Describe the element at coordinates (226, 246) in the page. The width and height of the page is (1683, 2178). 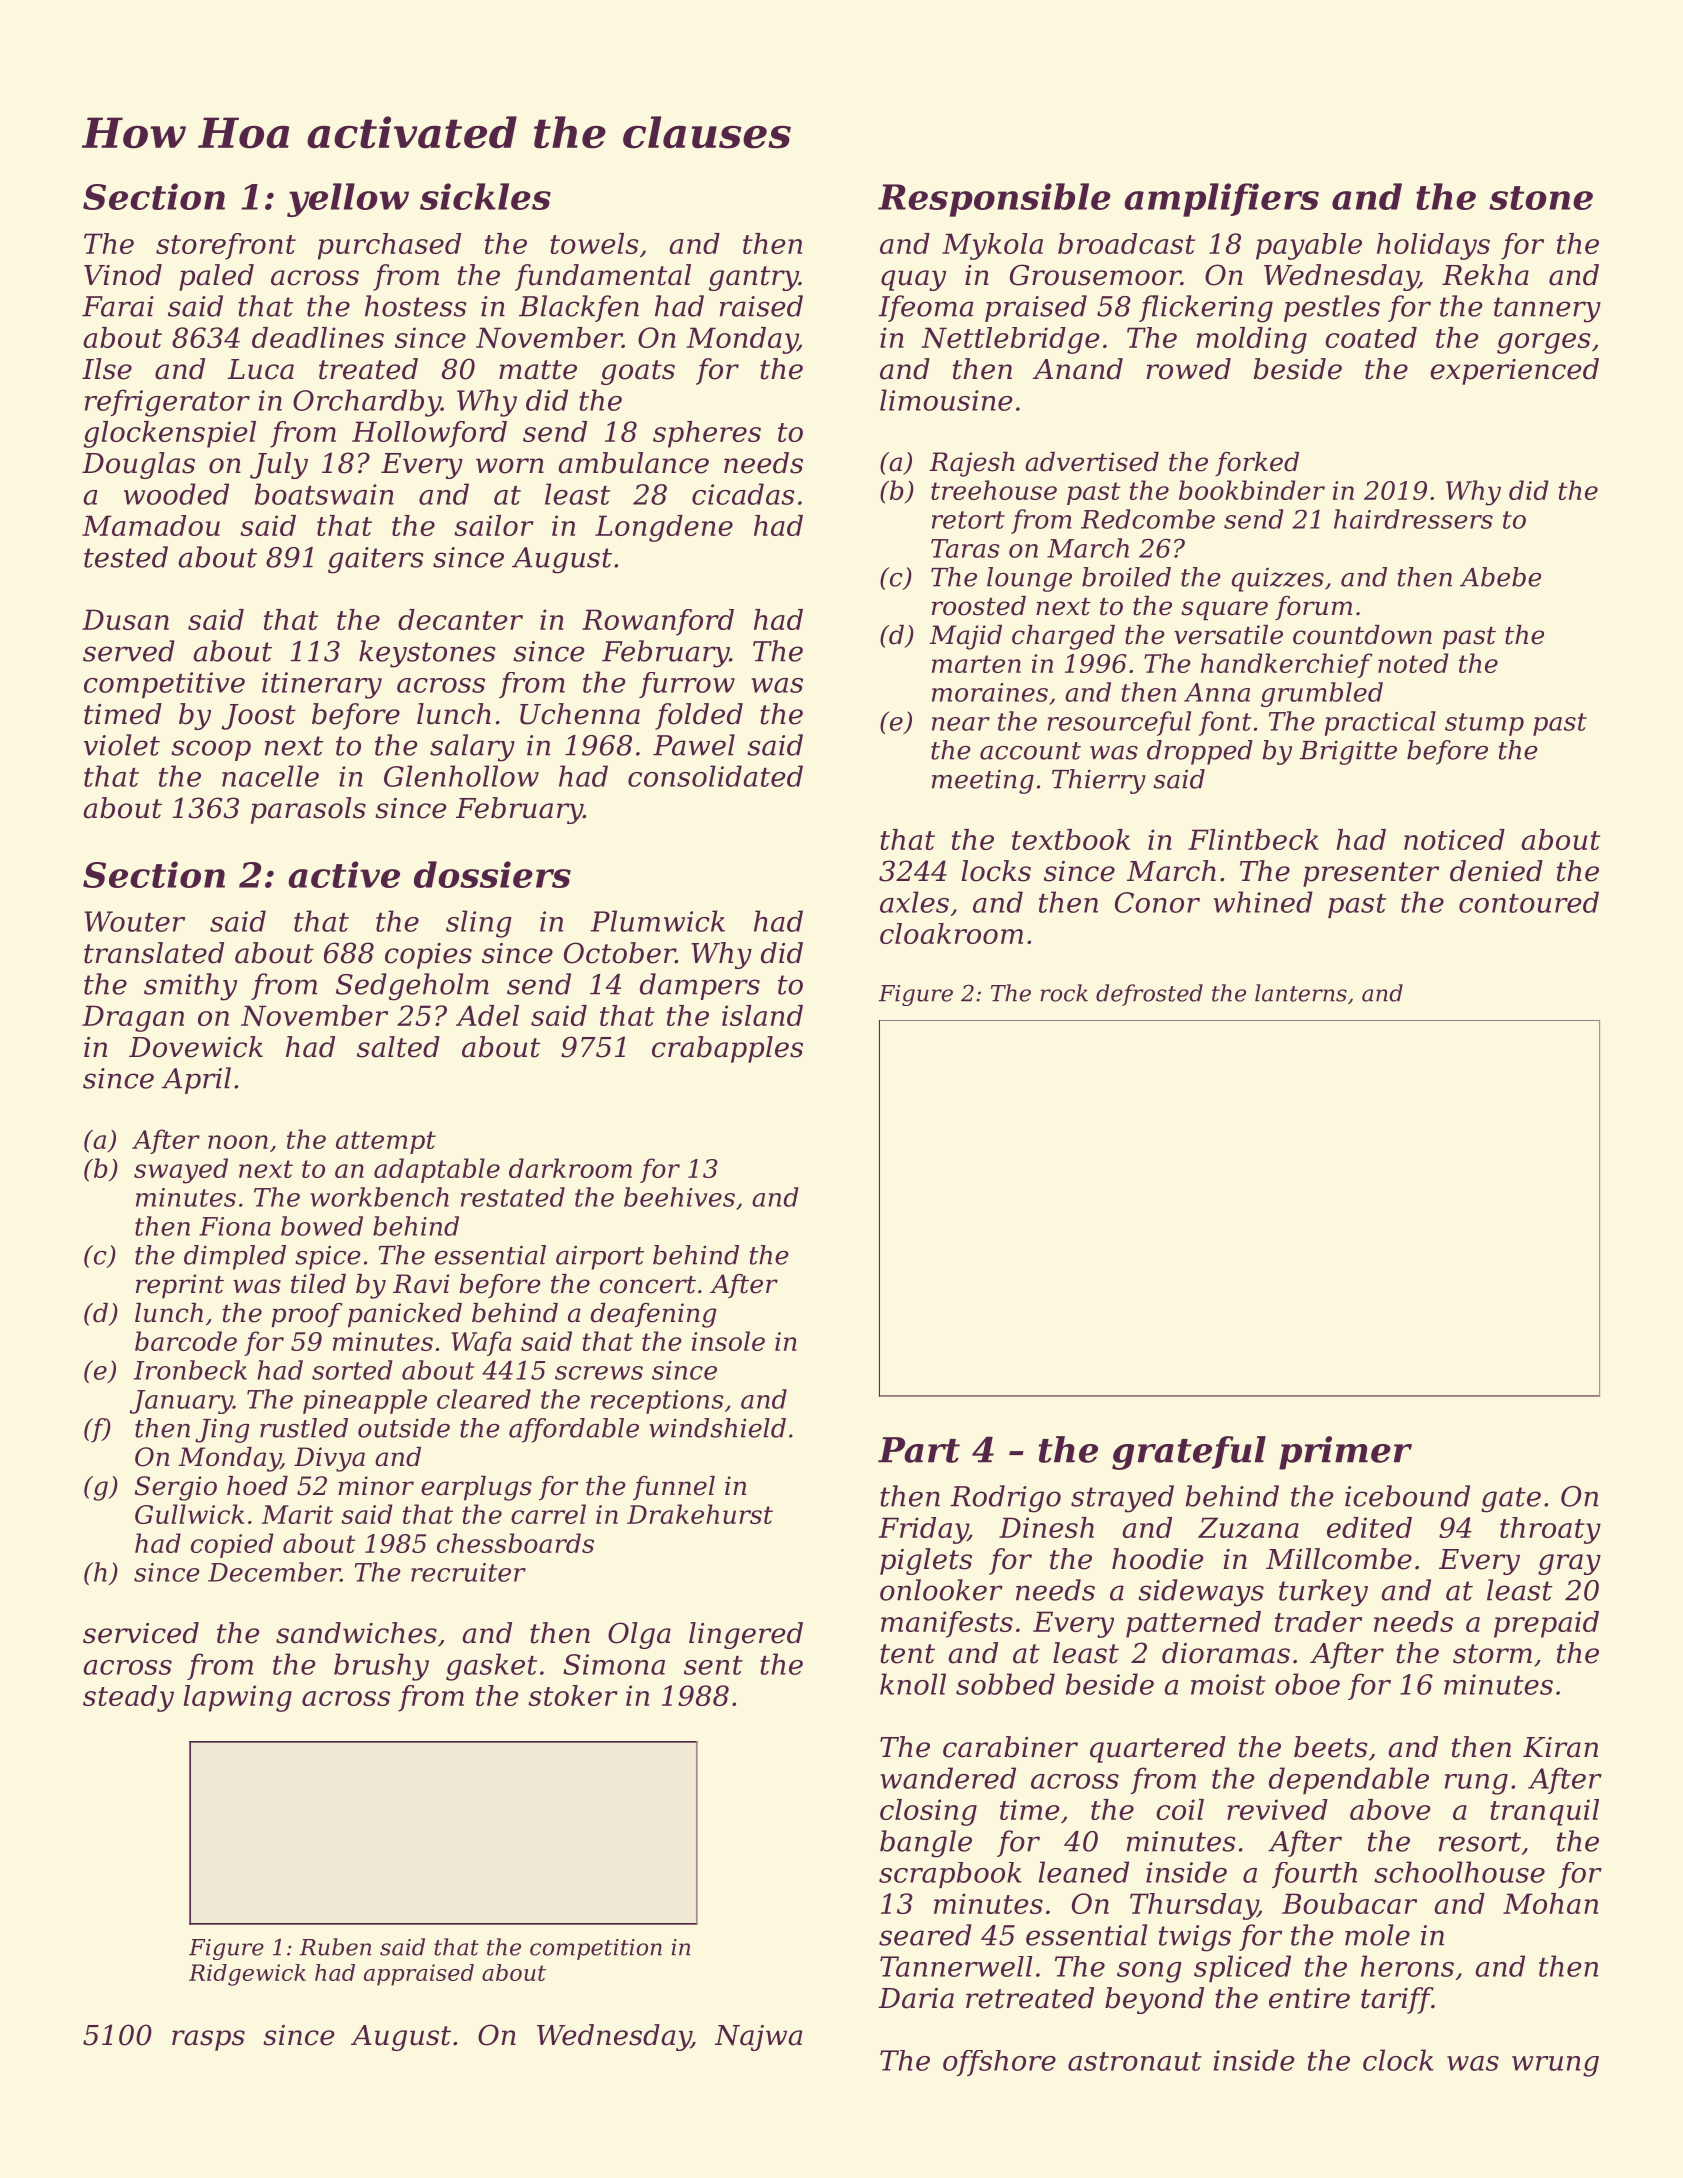
I see `storefront` at that location.
